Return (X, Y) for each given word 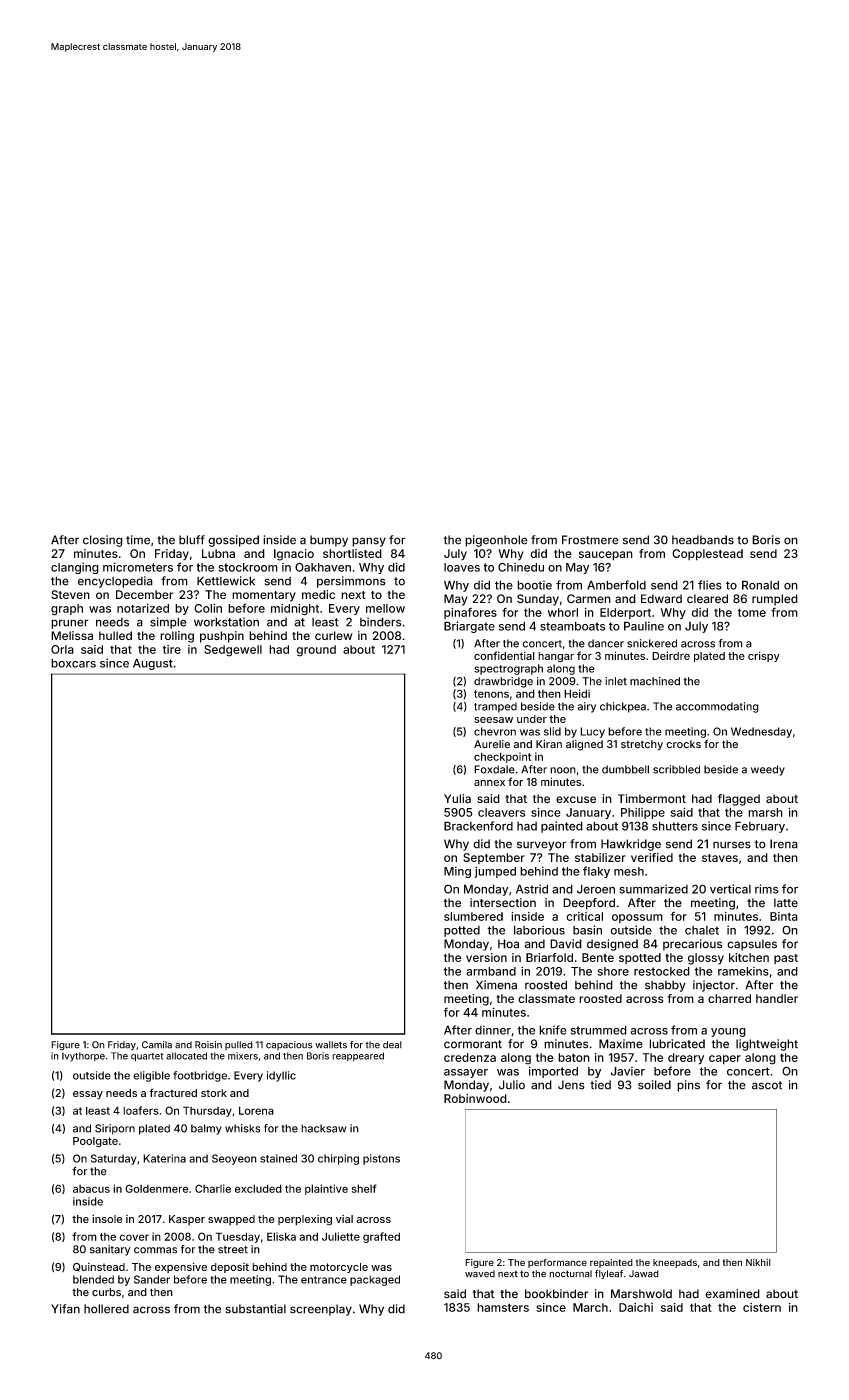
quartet (147, 1057)
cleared (707, 599)
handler (777, 998)
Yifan (65, 1309)
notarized (143, 608)
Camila (157, 1045)
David (566, 944)
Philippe (643, 813)
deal (392, 1045)
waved (480, 1274)
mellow (385, 608)
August (153, 664)
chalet (702, 930)
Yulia (457, 799)
